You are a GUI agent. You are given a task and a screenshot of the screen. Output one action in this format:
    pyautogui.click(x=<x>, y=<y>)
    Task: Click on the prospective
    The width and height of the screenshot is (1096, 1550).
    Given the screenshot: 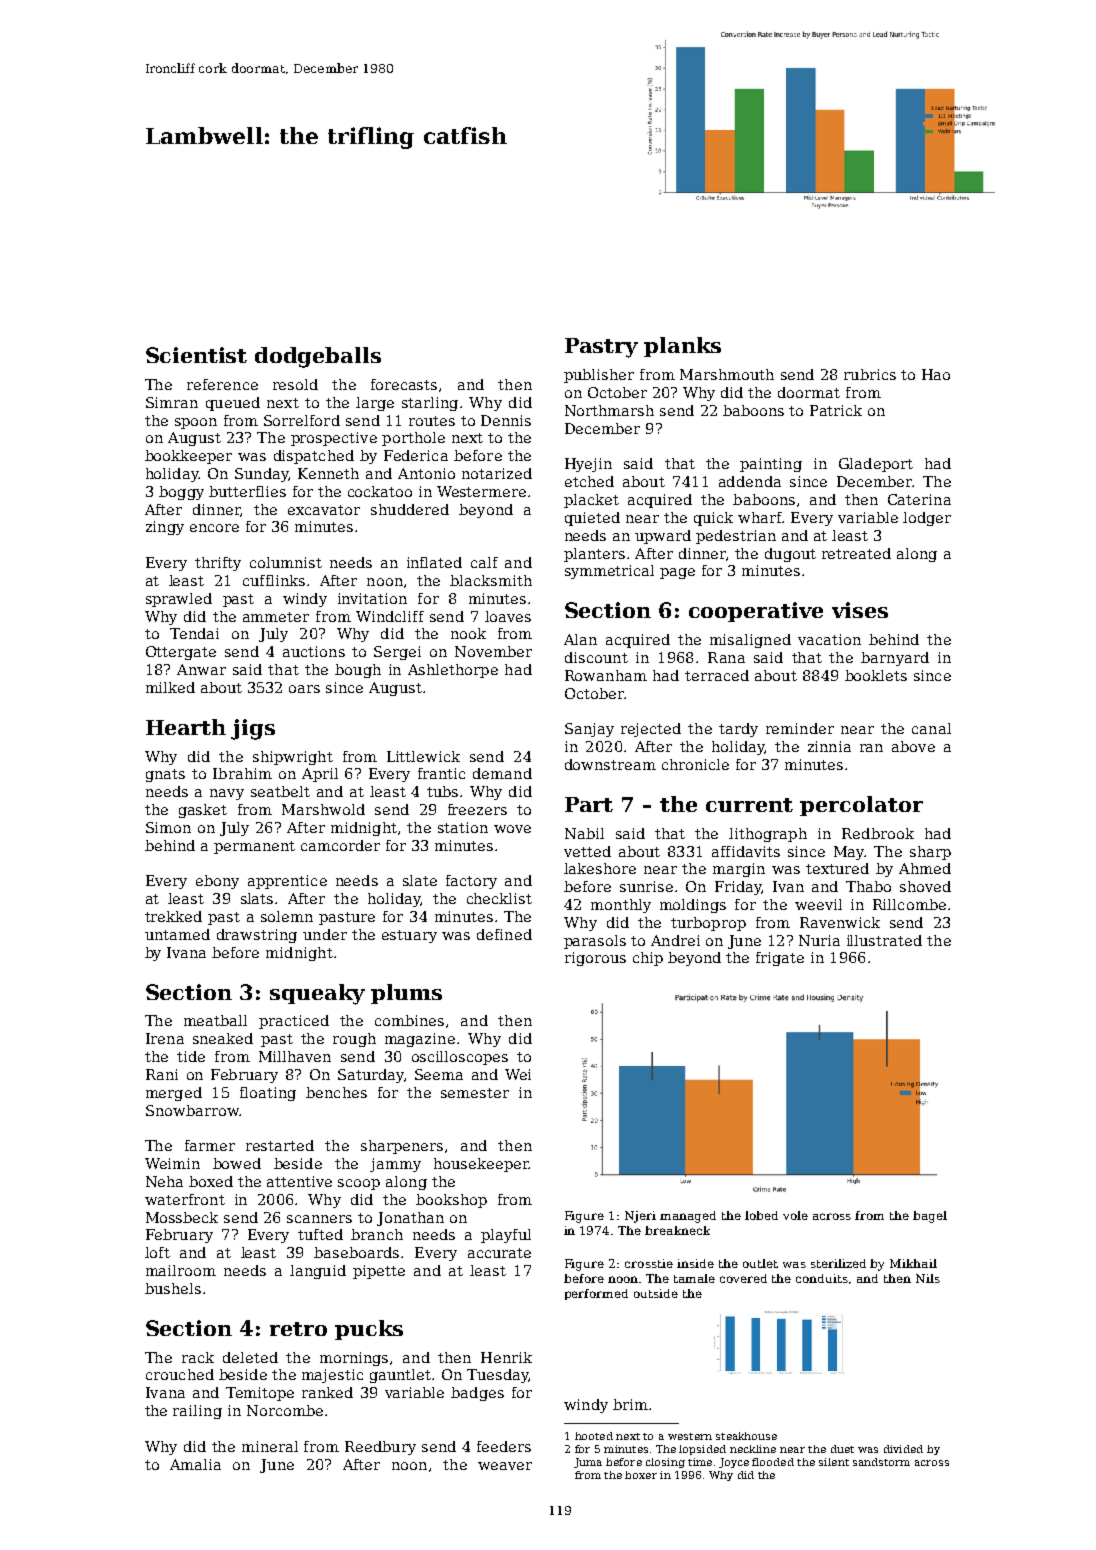 What is the action you would take?
    pyautogui.click(x=334, y=439)
